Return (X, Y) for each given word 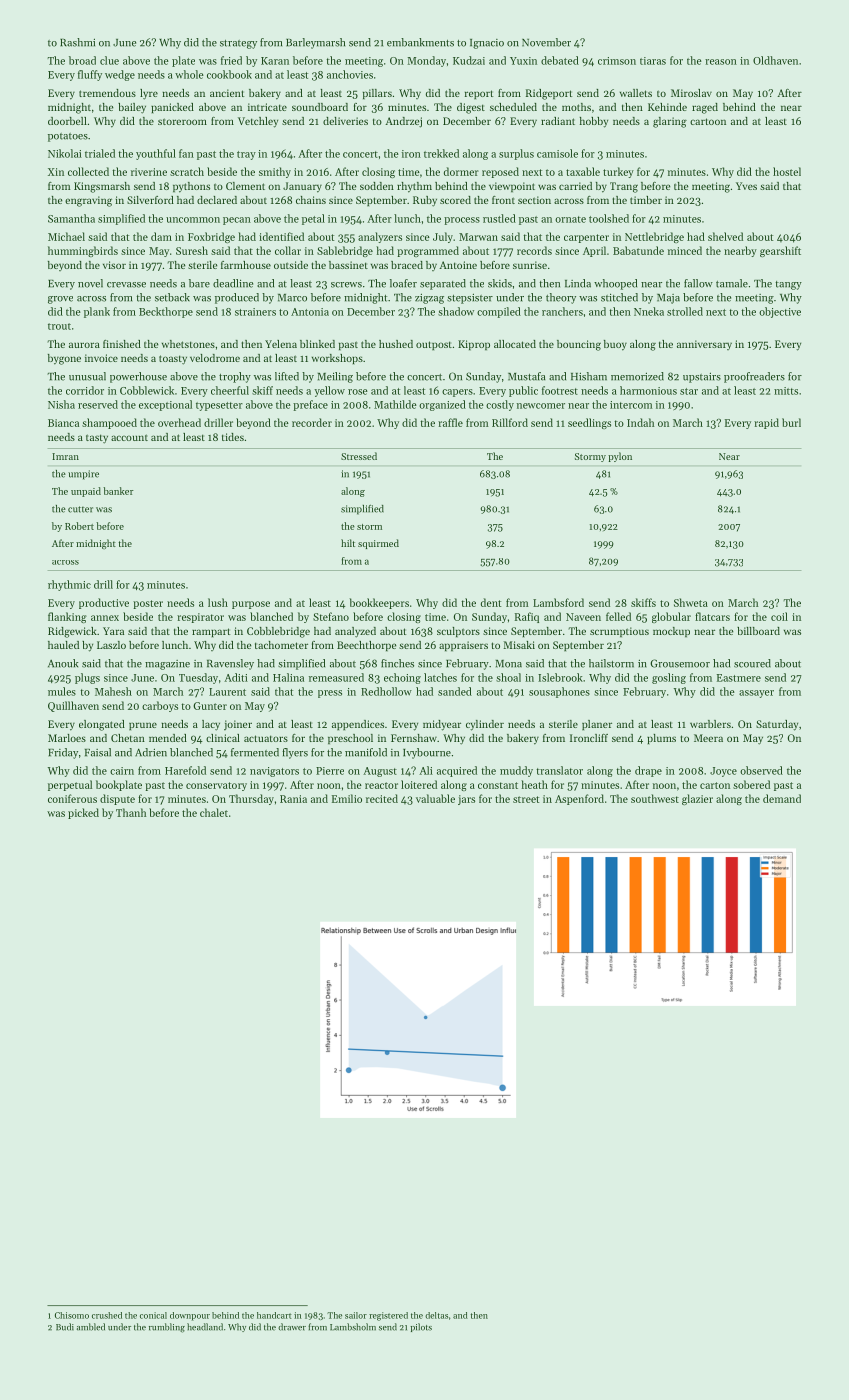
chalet (214, 812)
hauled (63, 645)
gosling (669, 678)
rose (358, 392)
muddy (516, 771)
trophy (235, 377)
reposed (500, 172)
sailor (356, 1315)
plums (661, 739)
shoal (508, 677)
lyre (149, 94)
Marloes (67, 738)
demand (782, 798)
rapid (766, 423)
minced (685, 250)
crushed (107, 1315)
